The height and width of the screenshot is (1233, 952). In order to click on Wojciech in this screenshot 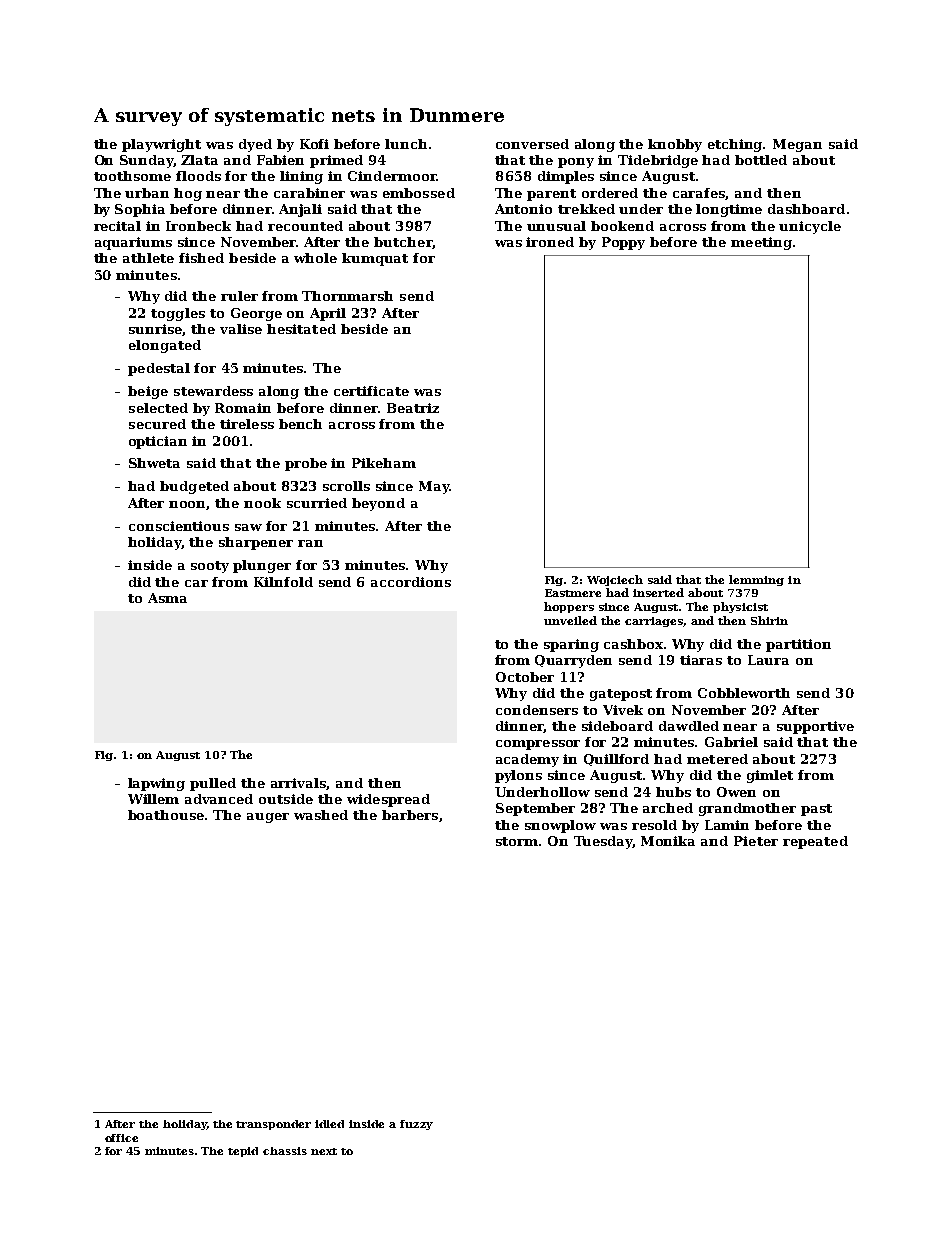, I will do `click(615, 580)`.
